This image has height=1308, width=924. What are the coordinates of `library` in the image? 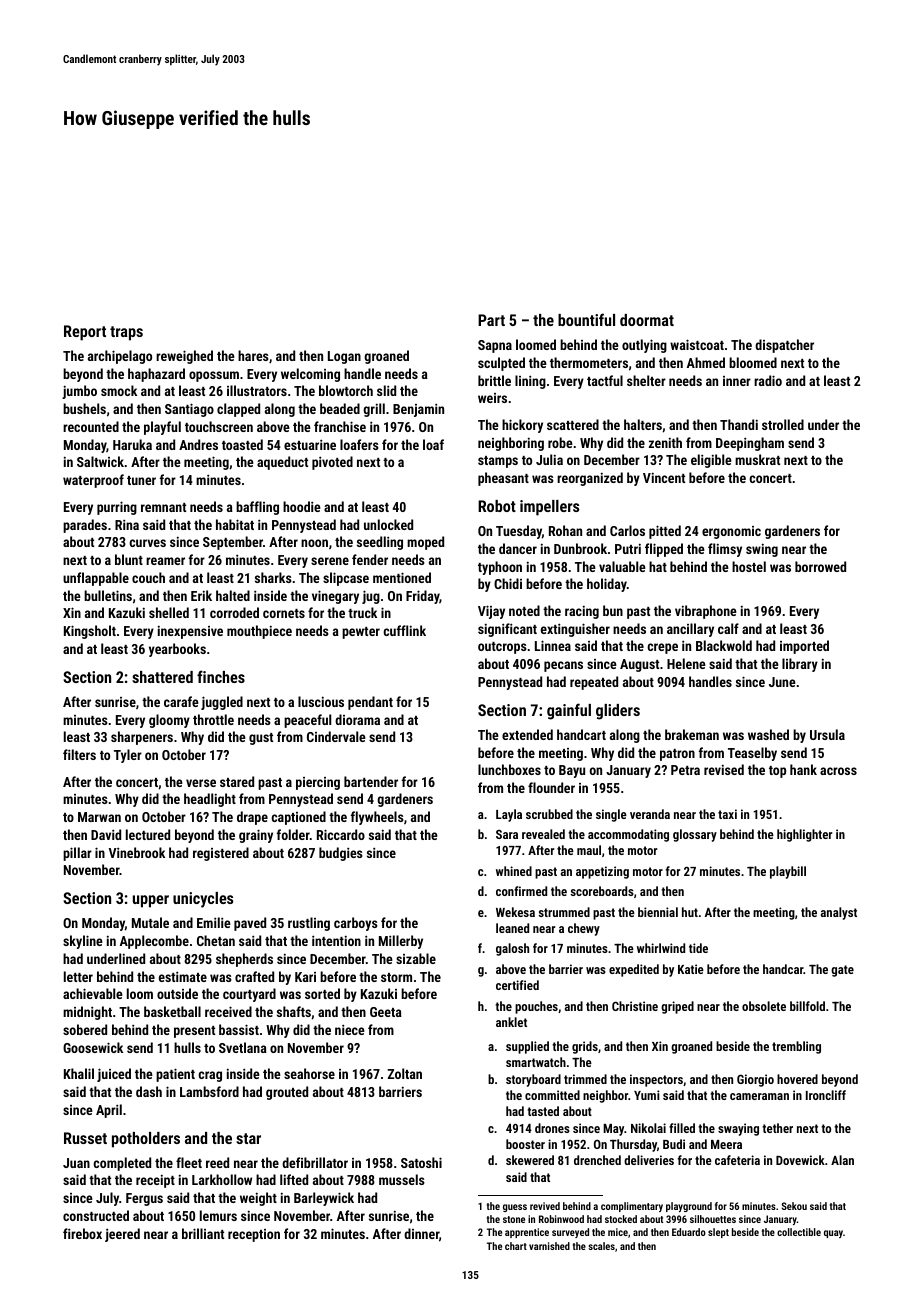 It's located at (800, 665).
